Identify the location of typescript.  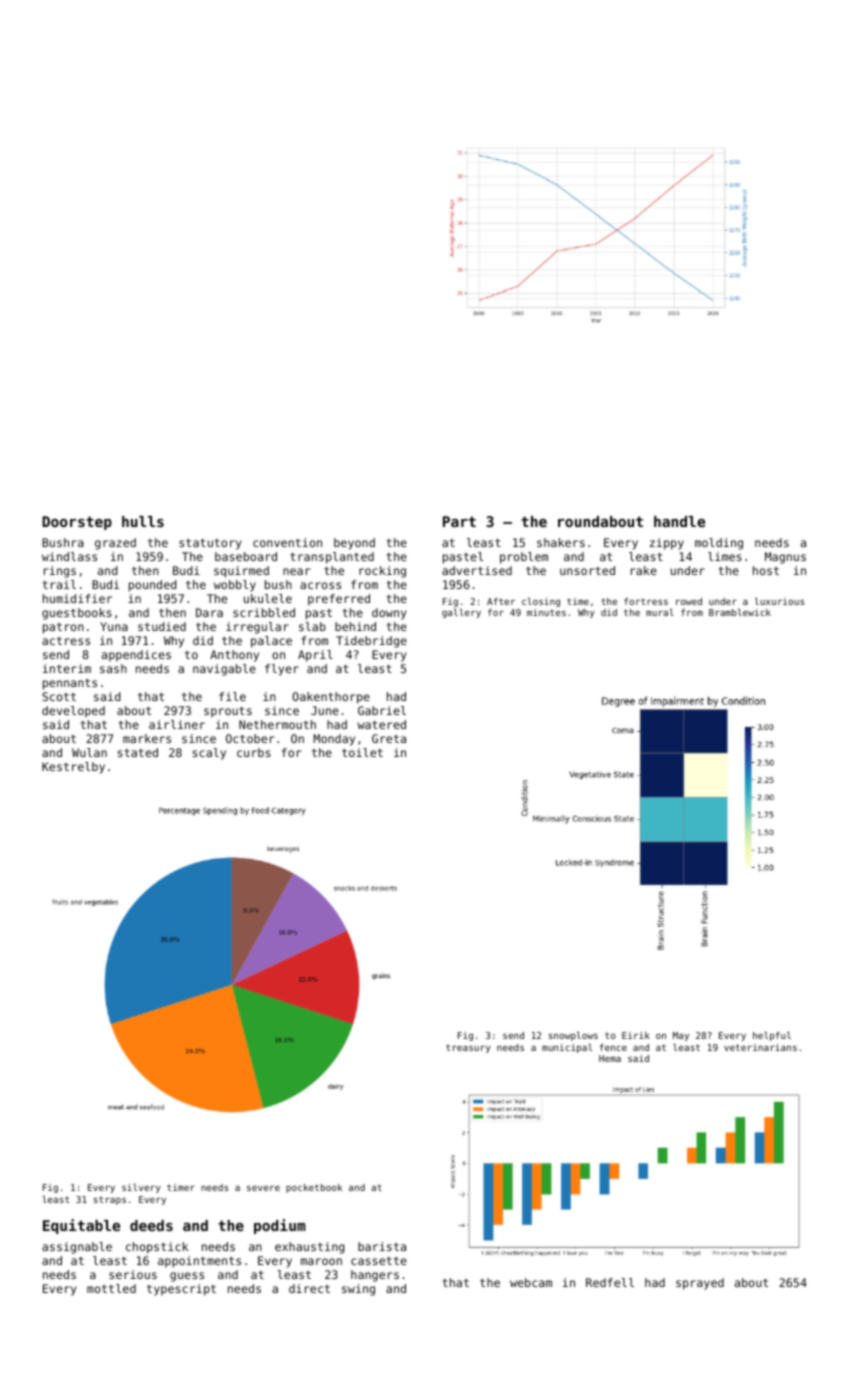
(181, 1290).
